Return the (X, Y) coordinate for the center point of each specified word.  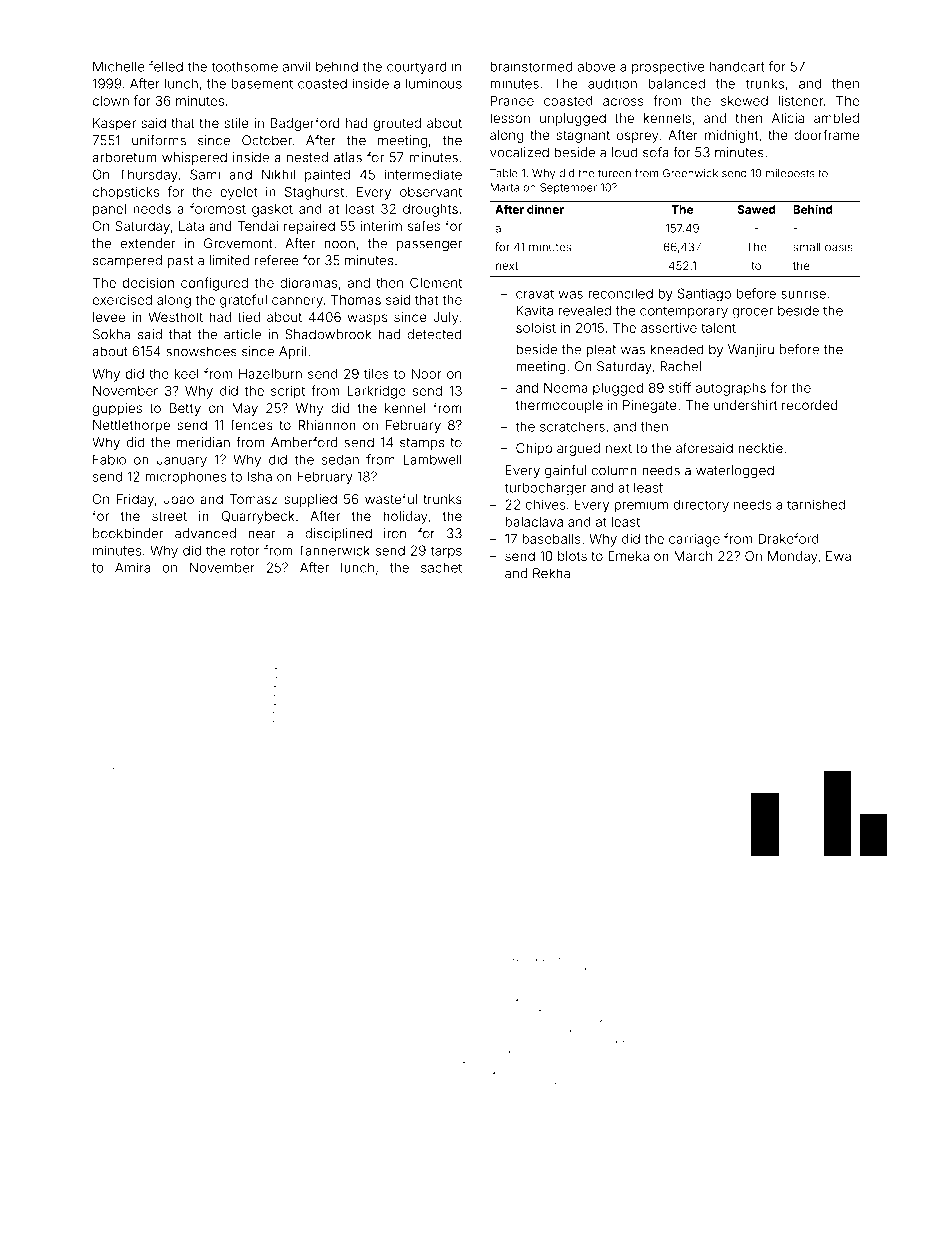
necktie (760, 448)
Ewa (838, 556)
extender (148, 243)
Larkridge (376, 392)
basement (262, 83)
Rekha (551, 573)
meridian (203, 442)
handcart (737, 66)
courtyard (417, 68)
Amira (132, 567)
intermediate (423, 174)
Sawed (756, 209)
